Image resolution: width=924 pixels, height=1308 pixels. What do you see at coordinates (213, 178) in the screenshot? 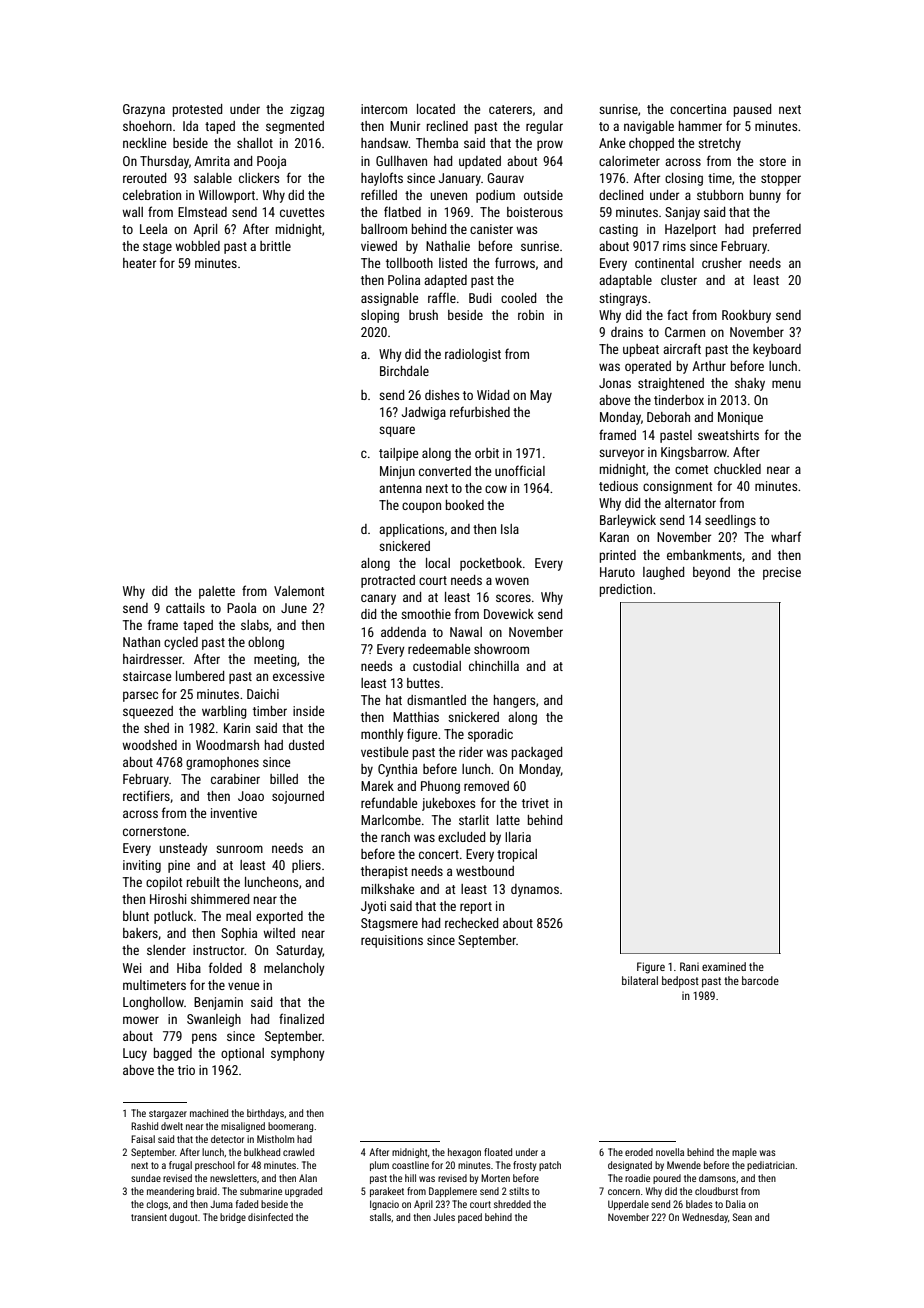
I see `salable` at bounding box center [213, 178].
